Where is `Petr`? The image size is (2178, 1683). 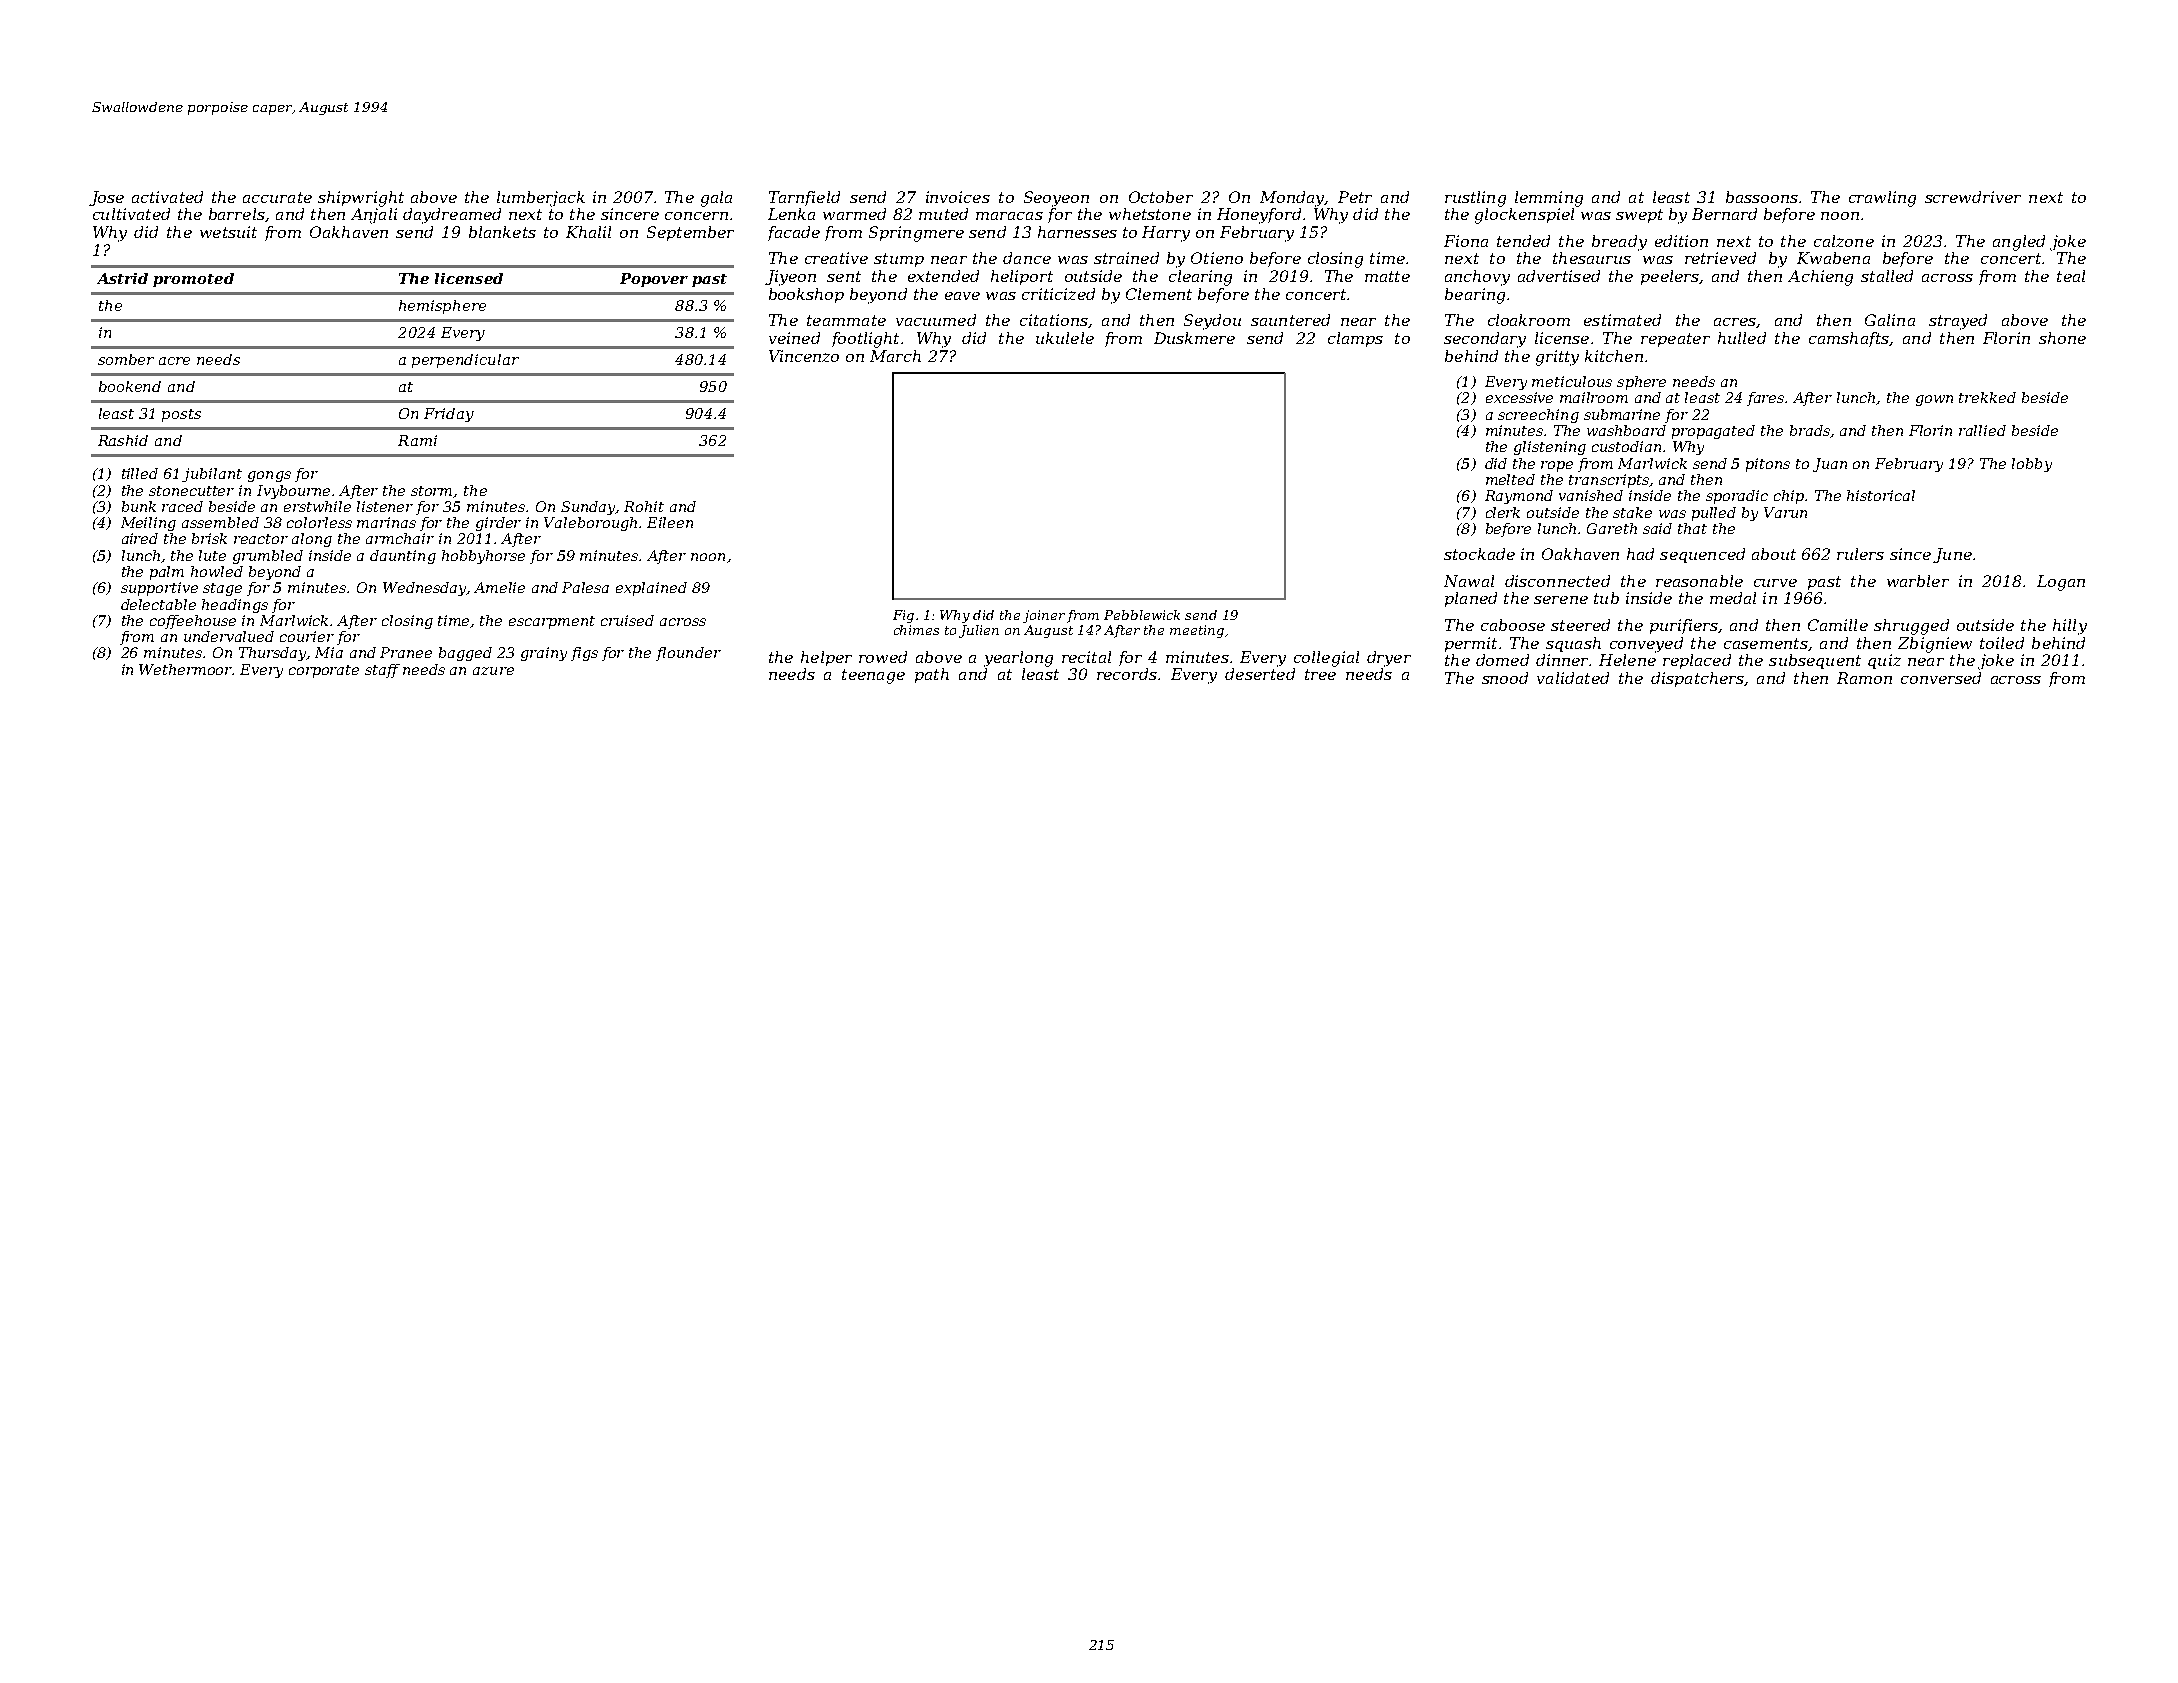
Petr is located at coordinates (1355, 197).
